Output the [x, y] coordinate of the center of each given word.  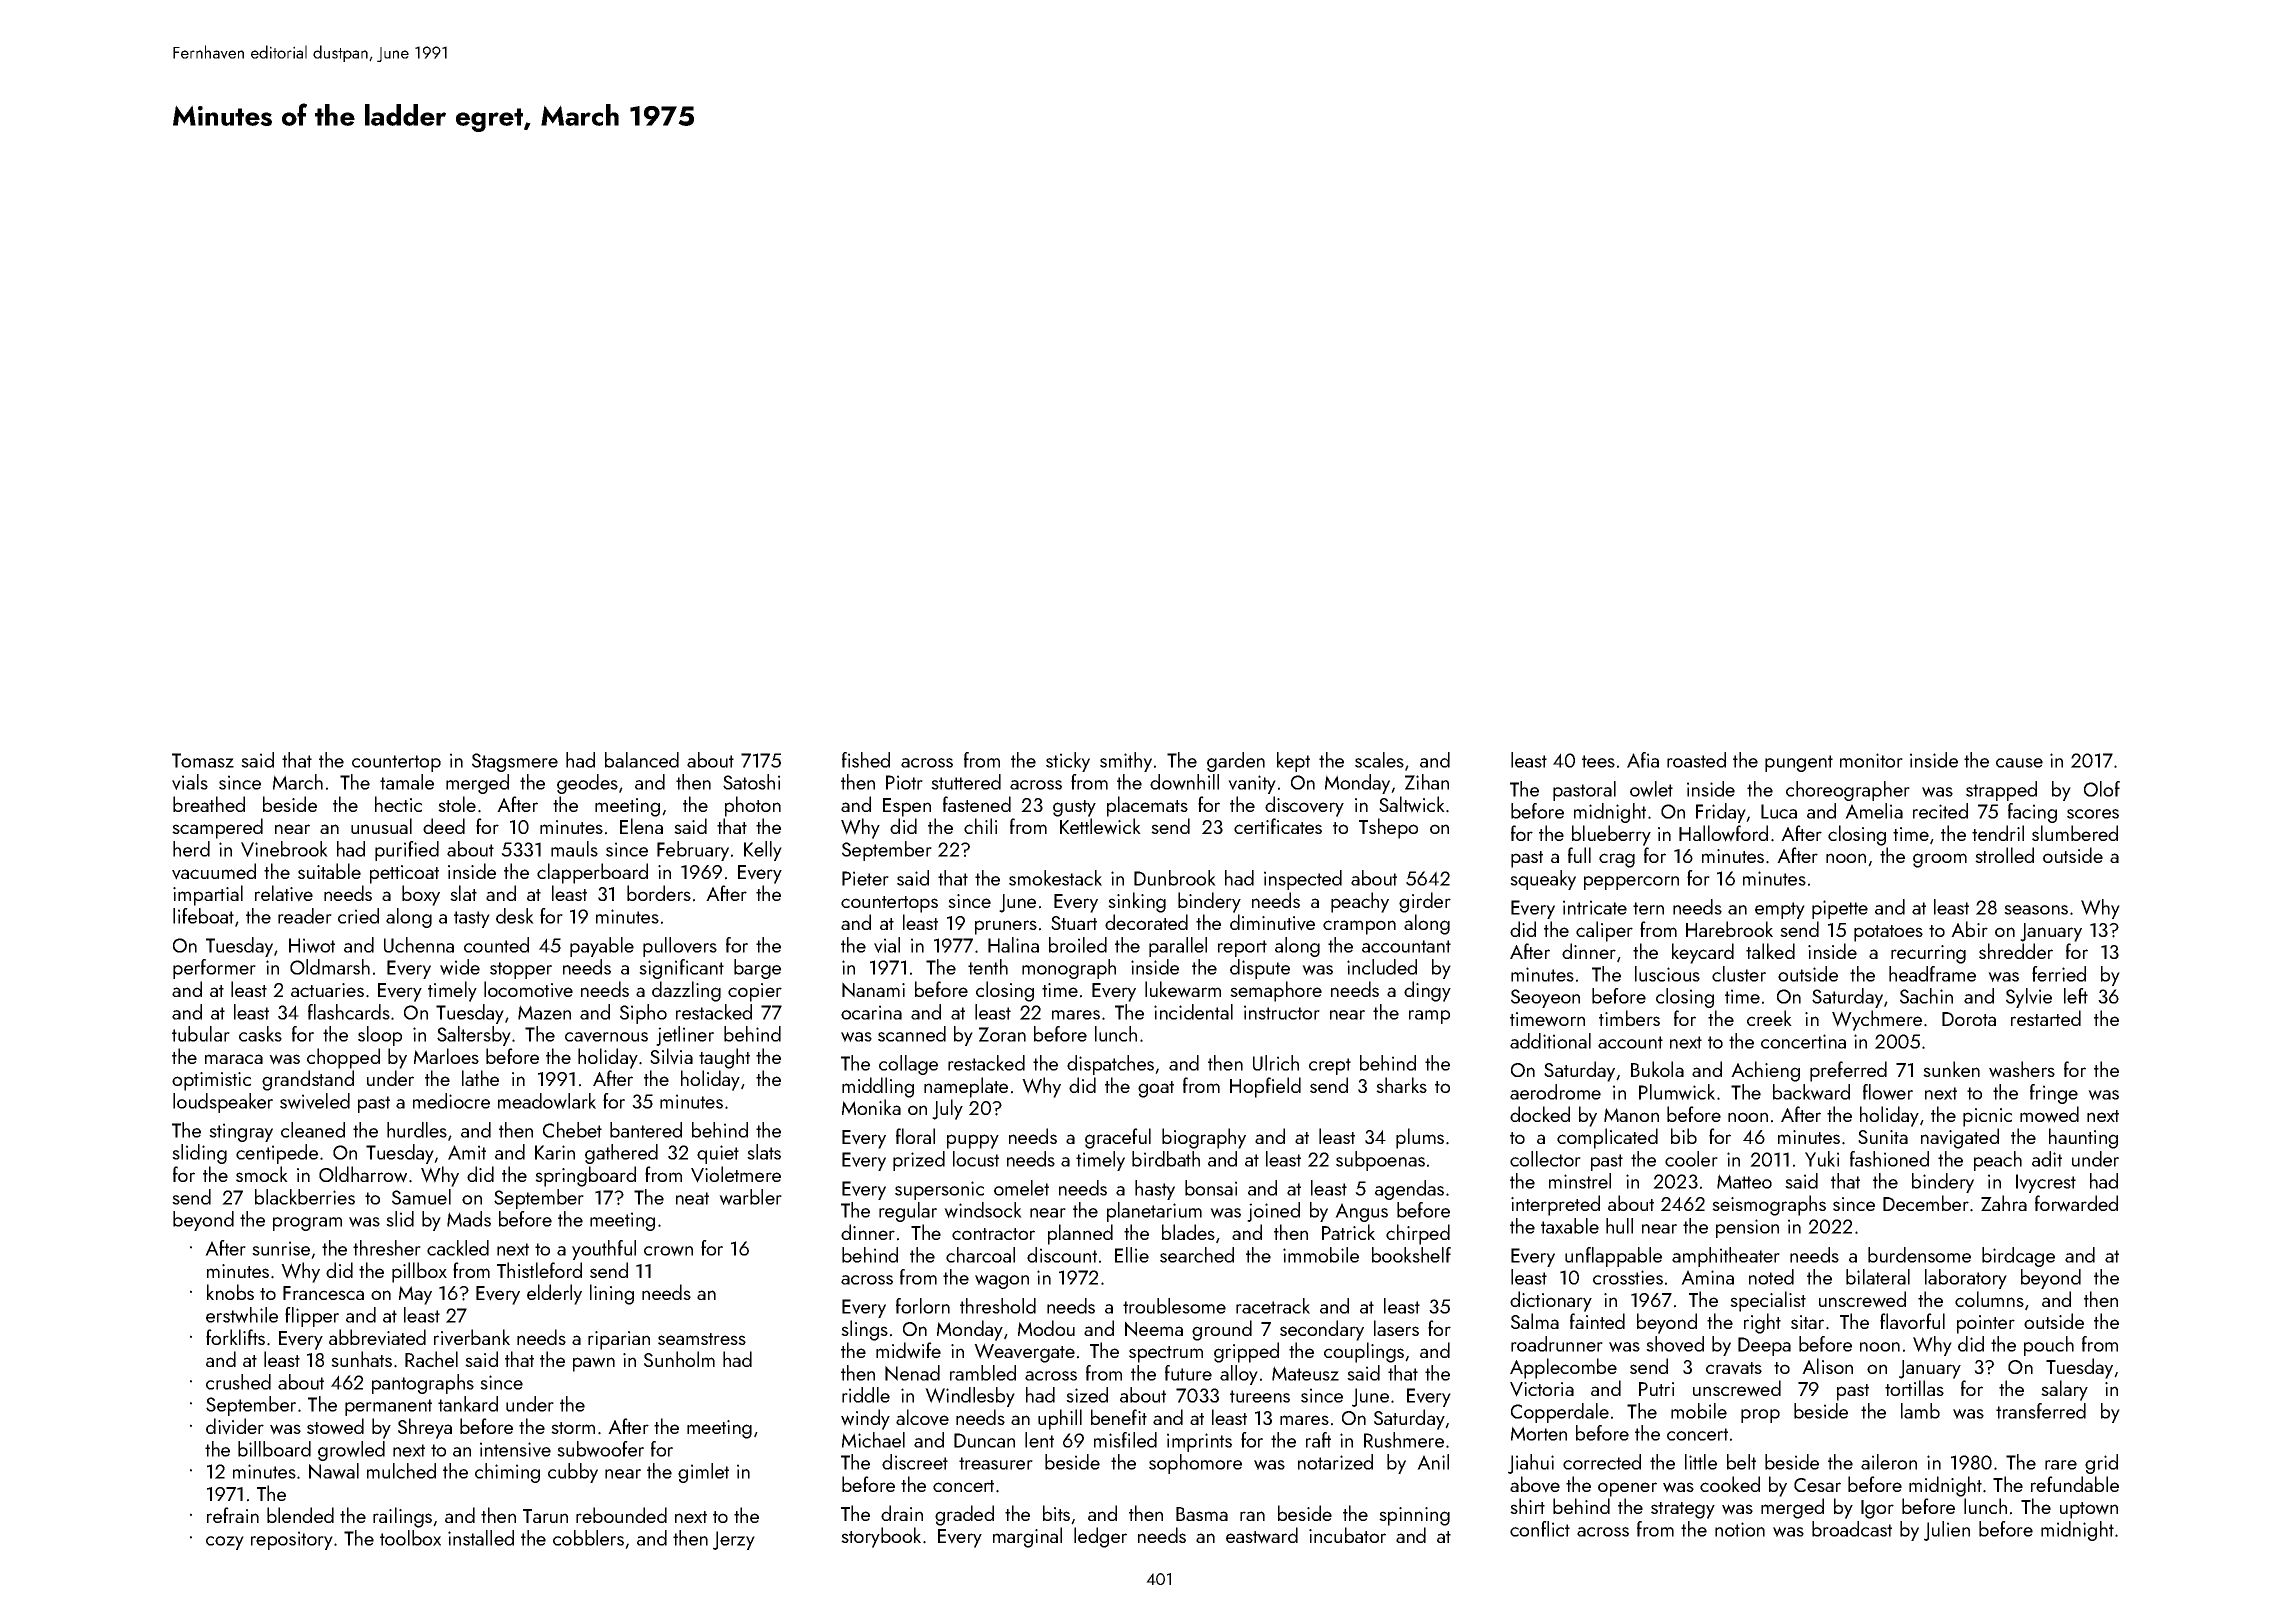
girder [1425, 902]
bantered [646, 1130]
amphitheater [1726, 1257]
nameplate [966, 1087]
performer [214, 969]
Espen [907, 807]
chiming [507, 1473]
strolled [2004, 855]
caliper [1604, 931]
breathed [209, 804]
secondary [1322, 1330]
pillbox [419, 1272]
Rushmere [1404, 1440]
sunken [1951, 1069]
